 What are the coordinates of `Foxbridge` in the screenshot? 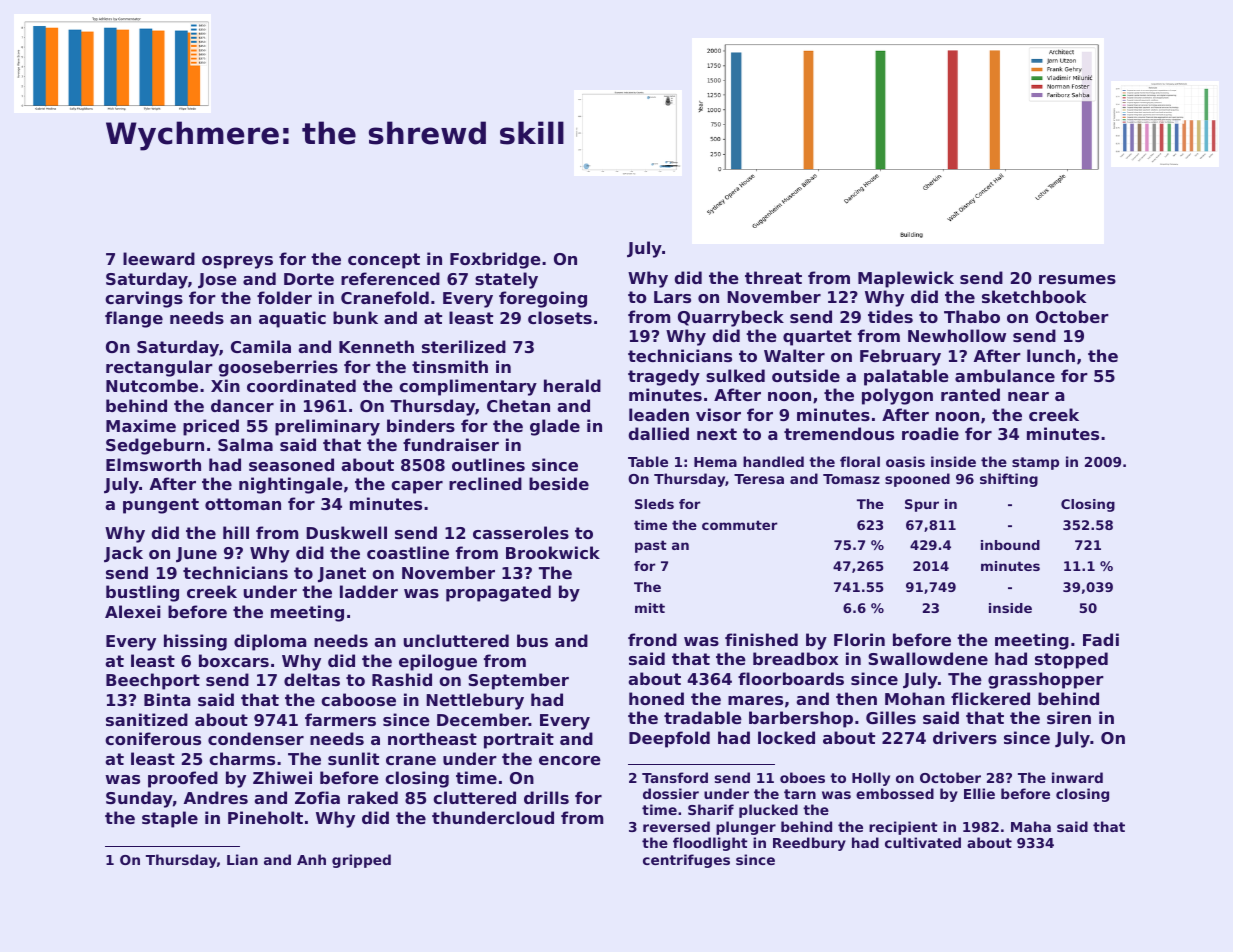 It's located at (495, 260).
